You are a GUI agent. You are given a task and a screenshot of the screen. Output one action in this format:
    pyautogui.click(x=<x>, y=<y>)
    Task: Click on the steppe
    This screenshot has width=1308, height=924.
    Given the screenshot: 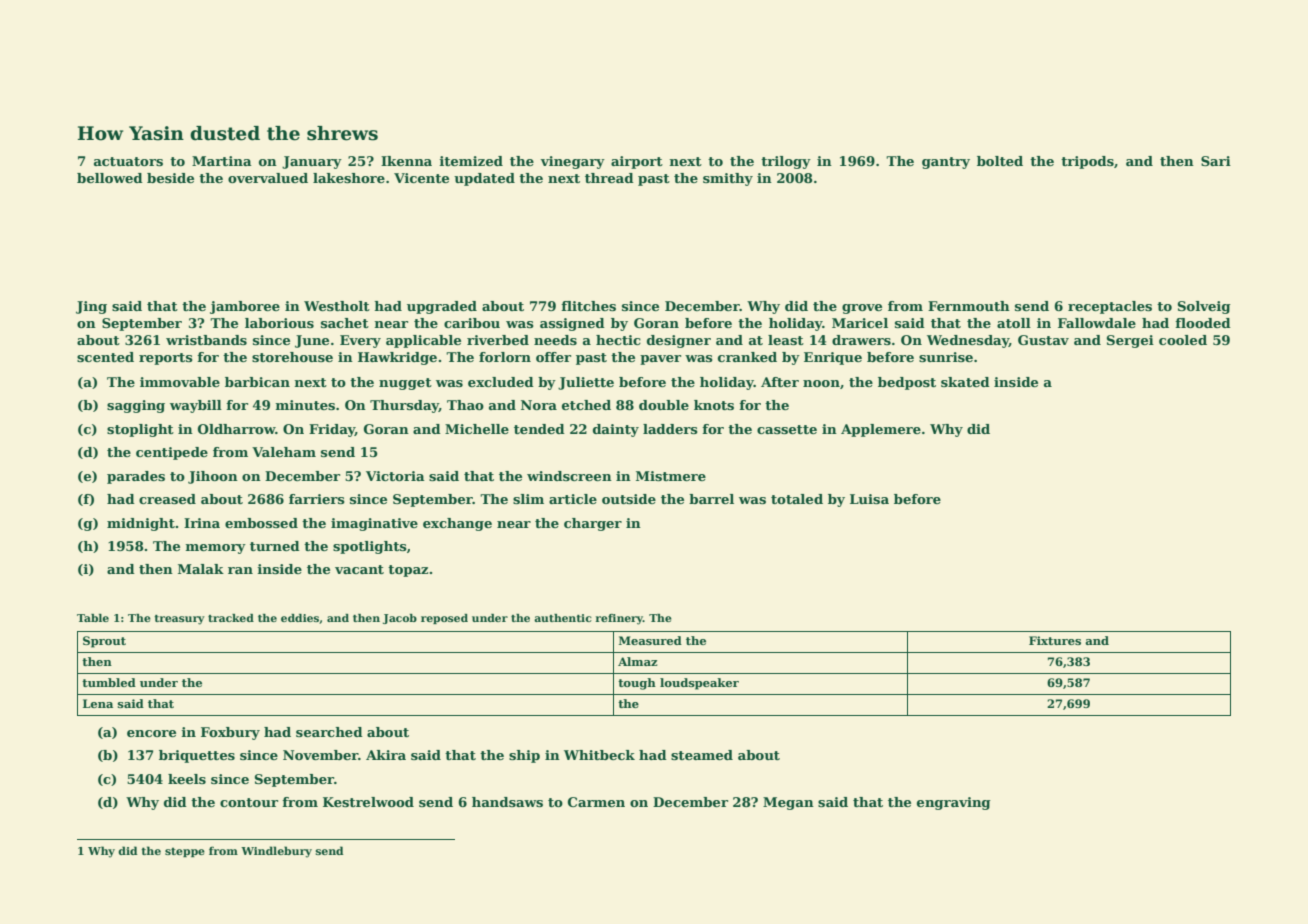 What is the action you would take?
    pyautogui.click(x=185, y=852)
